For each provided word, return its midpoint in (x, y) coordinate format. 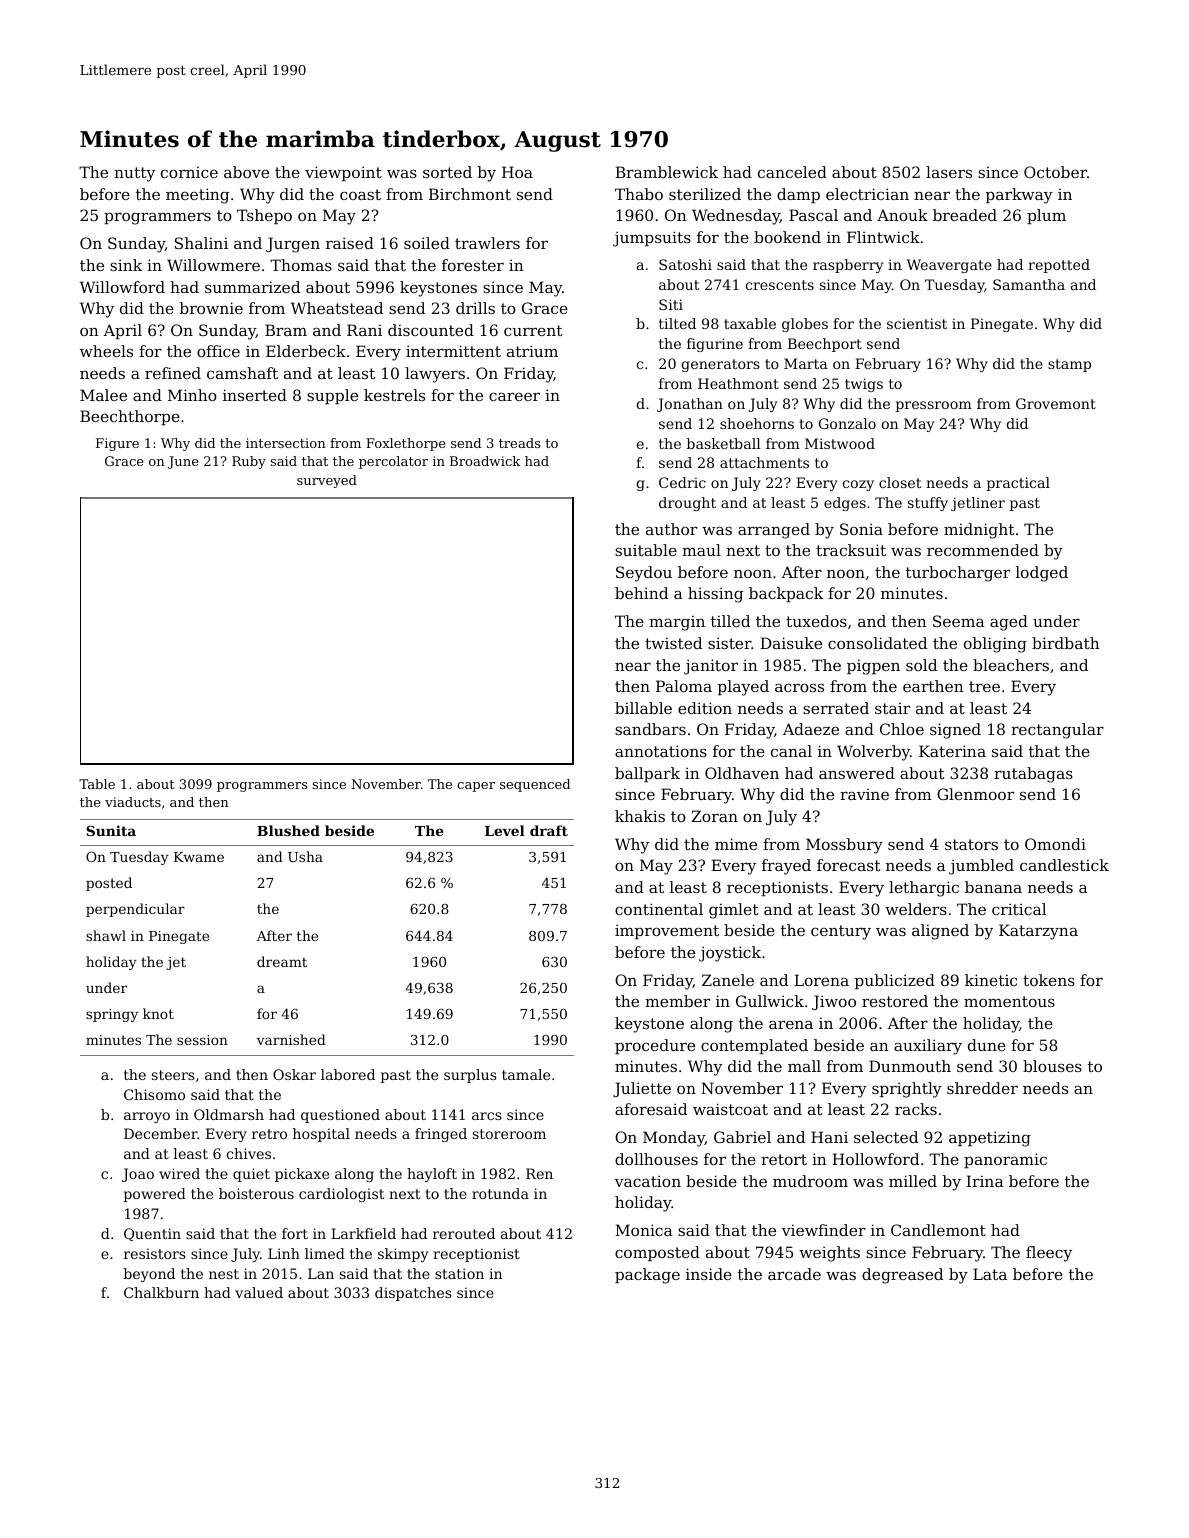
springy (112, 1015)
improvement (667, 931)
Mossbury (844, 846)
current (533, 330)
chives (249, 1153)
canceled (792, 172)
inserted (255, 395)
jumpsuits (652, 239)
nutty (134, 174)
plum (1046, 216)
